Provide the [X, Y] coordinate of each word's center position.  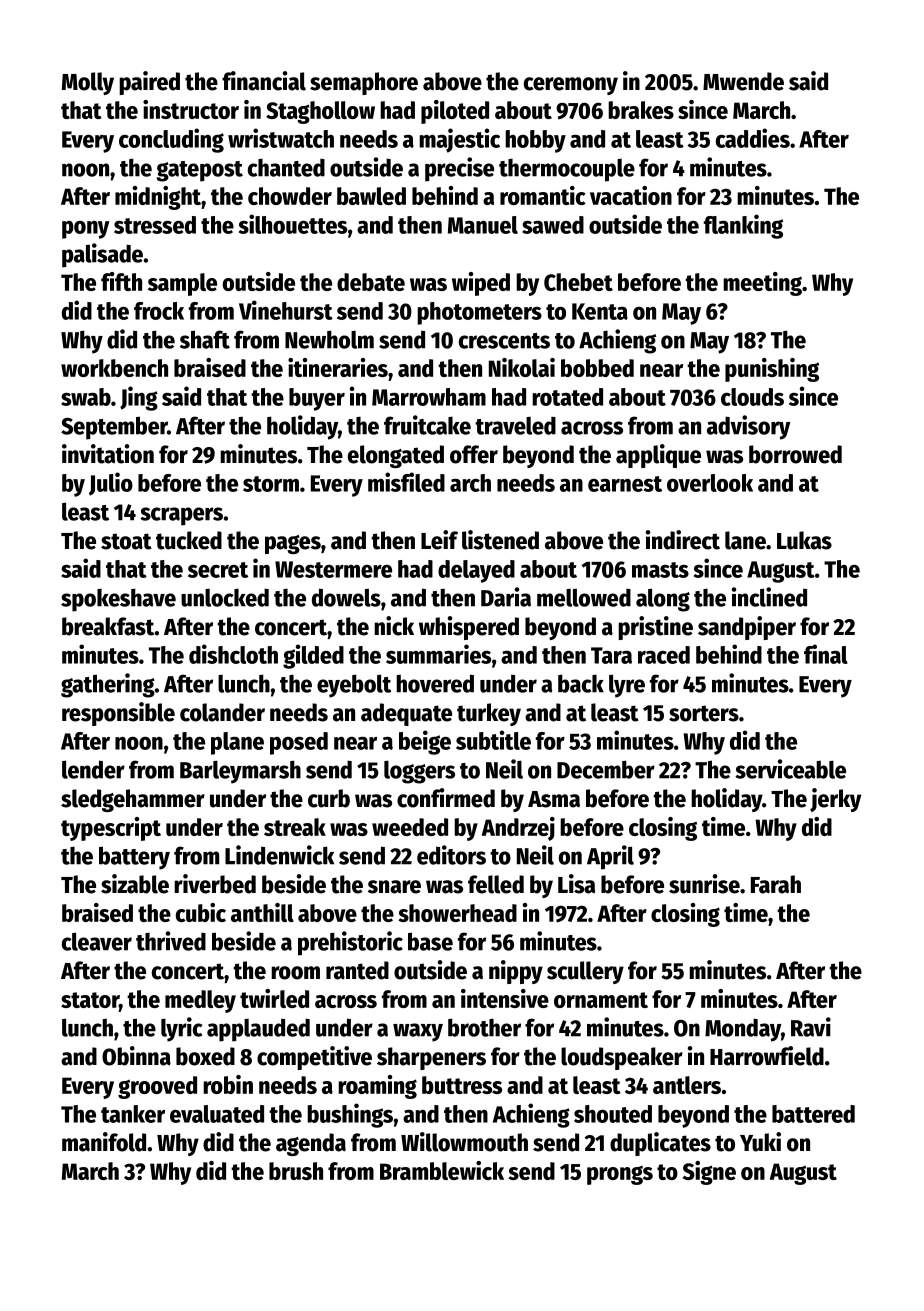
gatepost [200, 171]
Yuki [760, 1142]
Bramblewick [442, 1170]
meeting [762, 284]
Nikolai [522, 367]
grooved [157, 1087]
